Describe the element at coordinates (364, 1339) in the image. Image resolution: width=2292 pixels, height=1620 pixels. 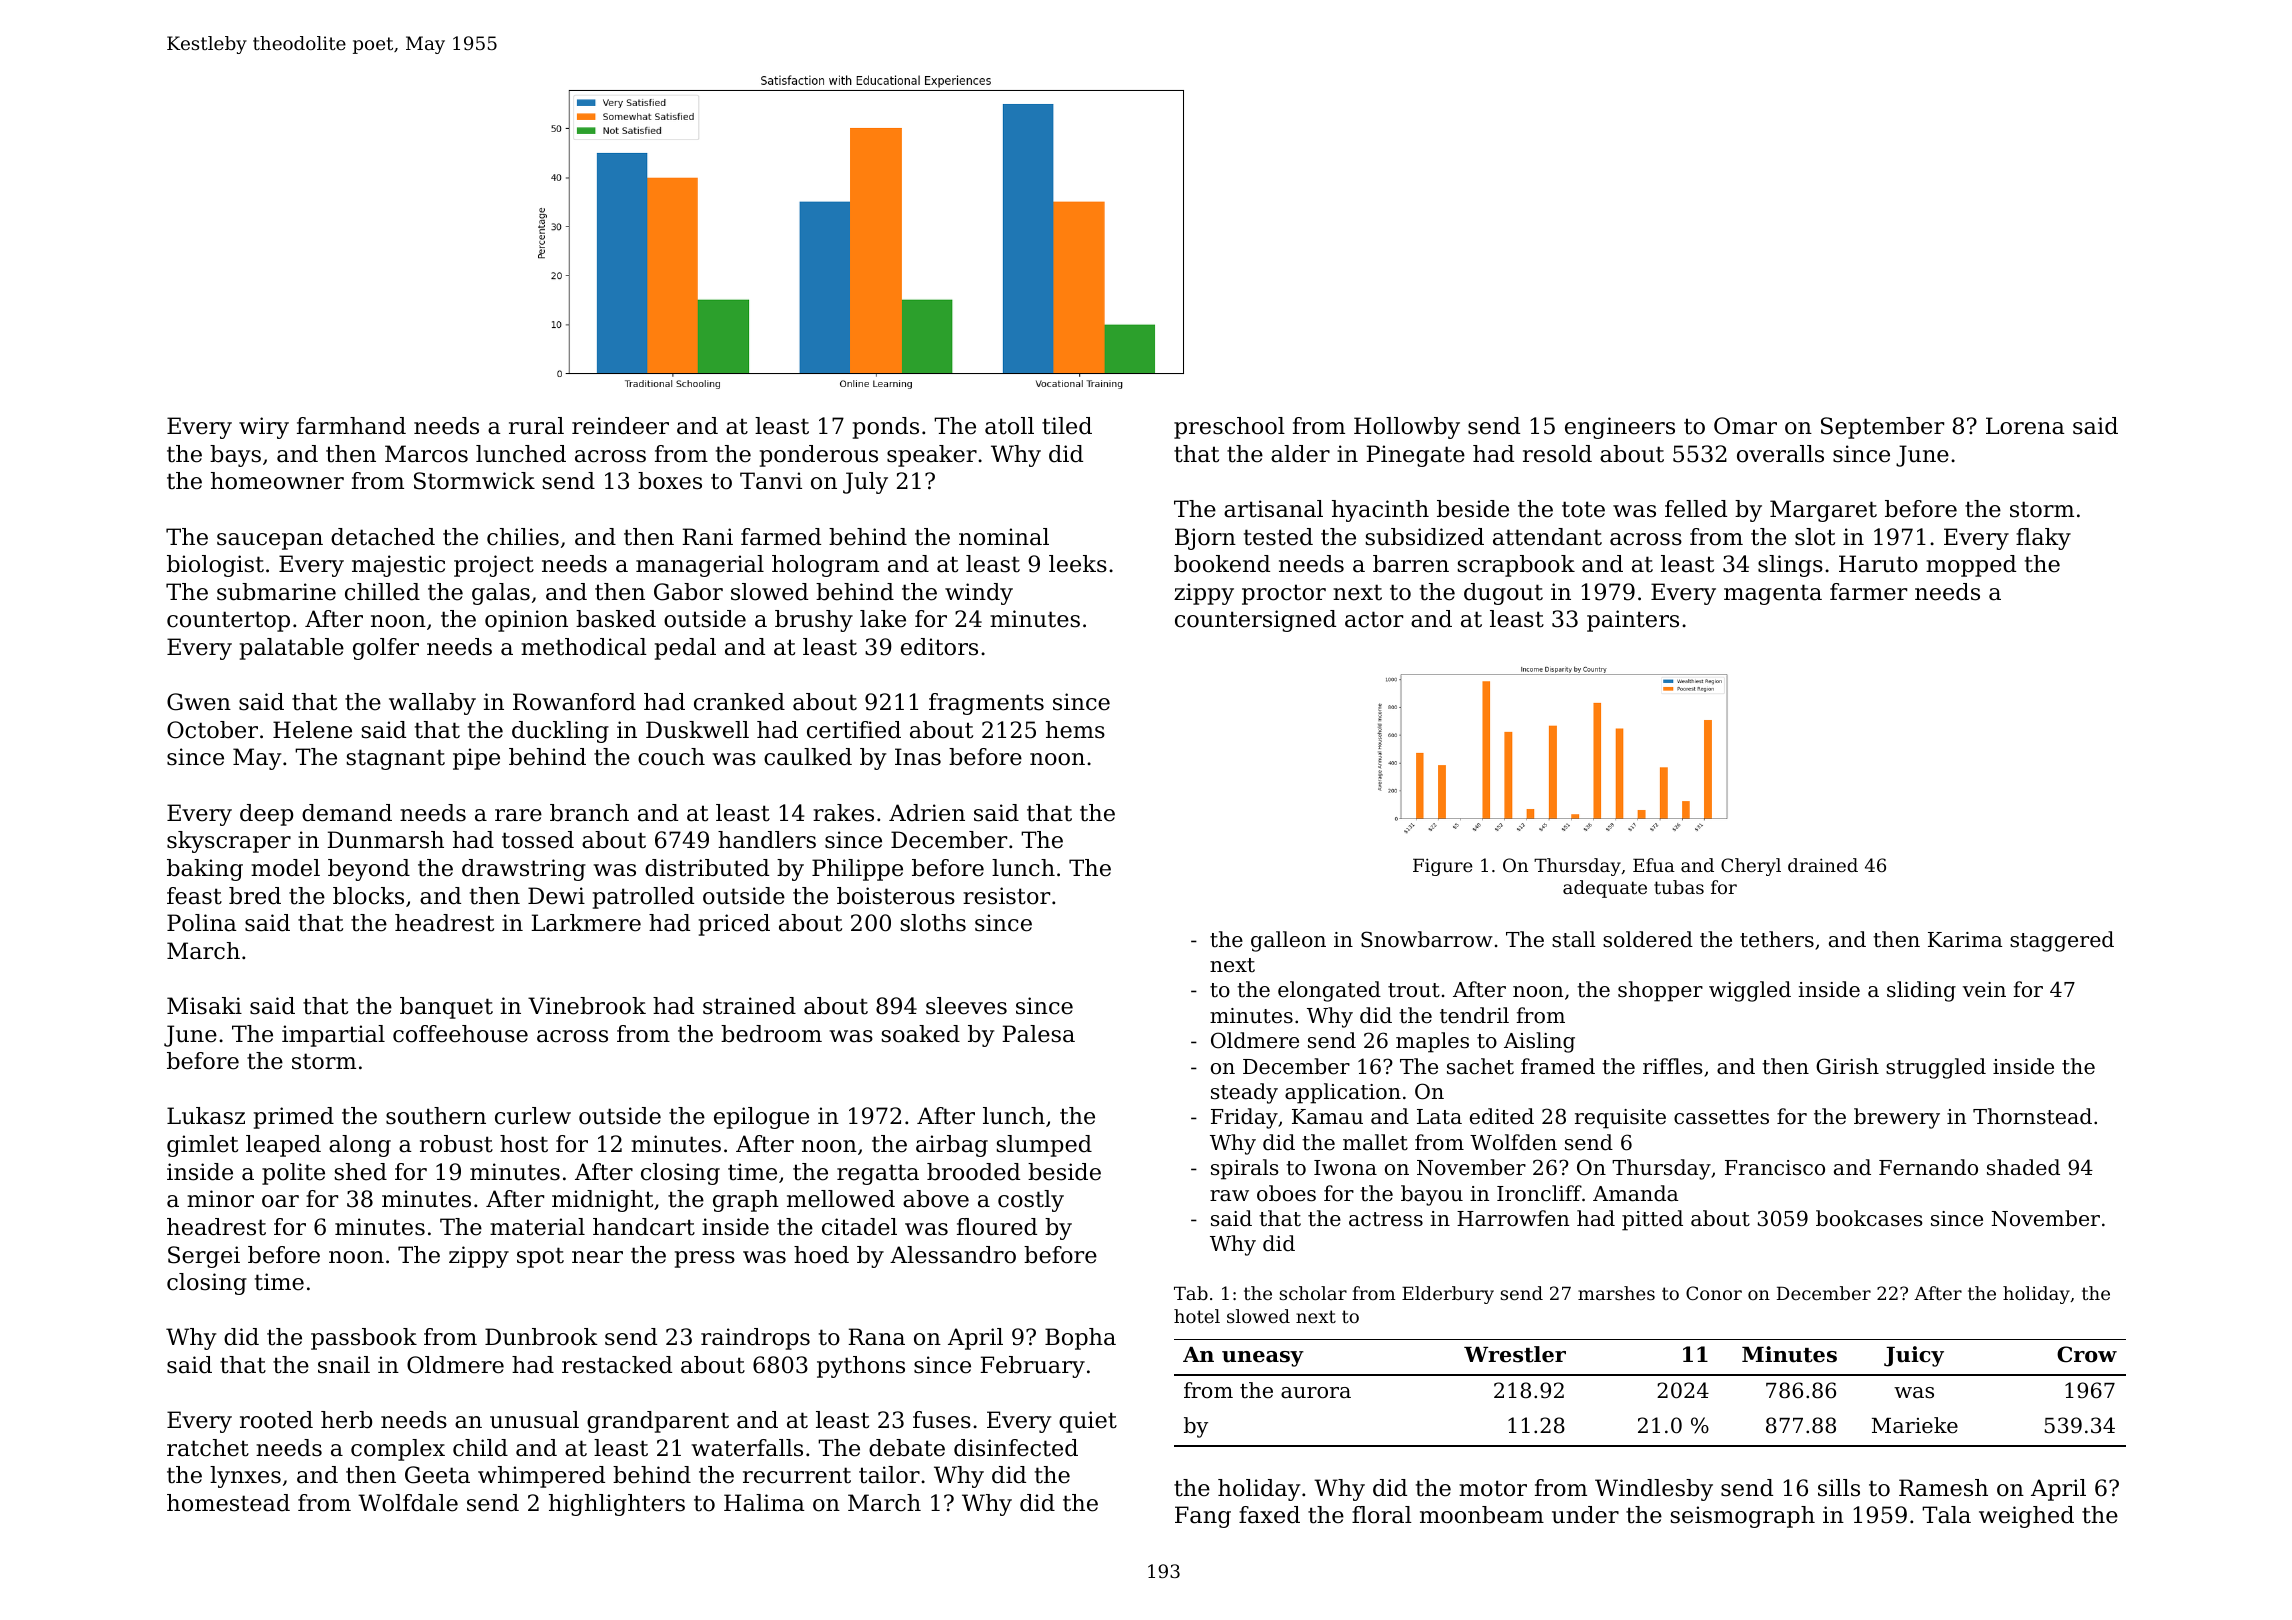
I see `passbook` at that location.
